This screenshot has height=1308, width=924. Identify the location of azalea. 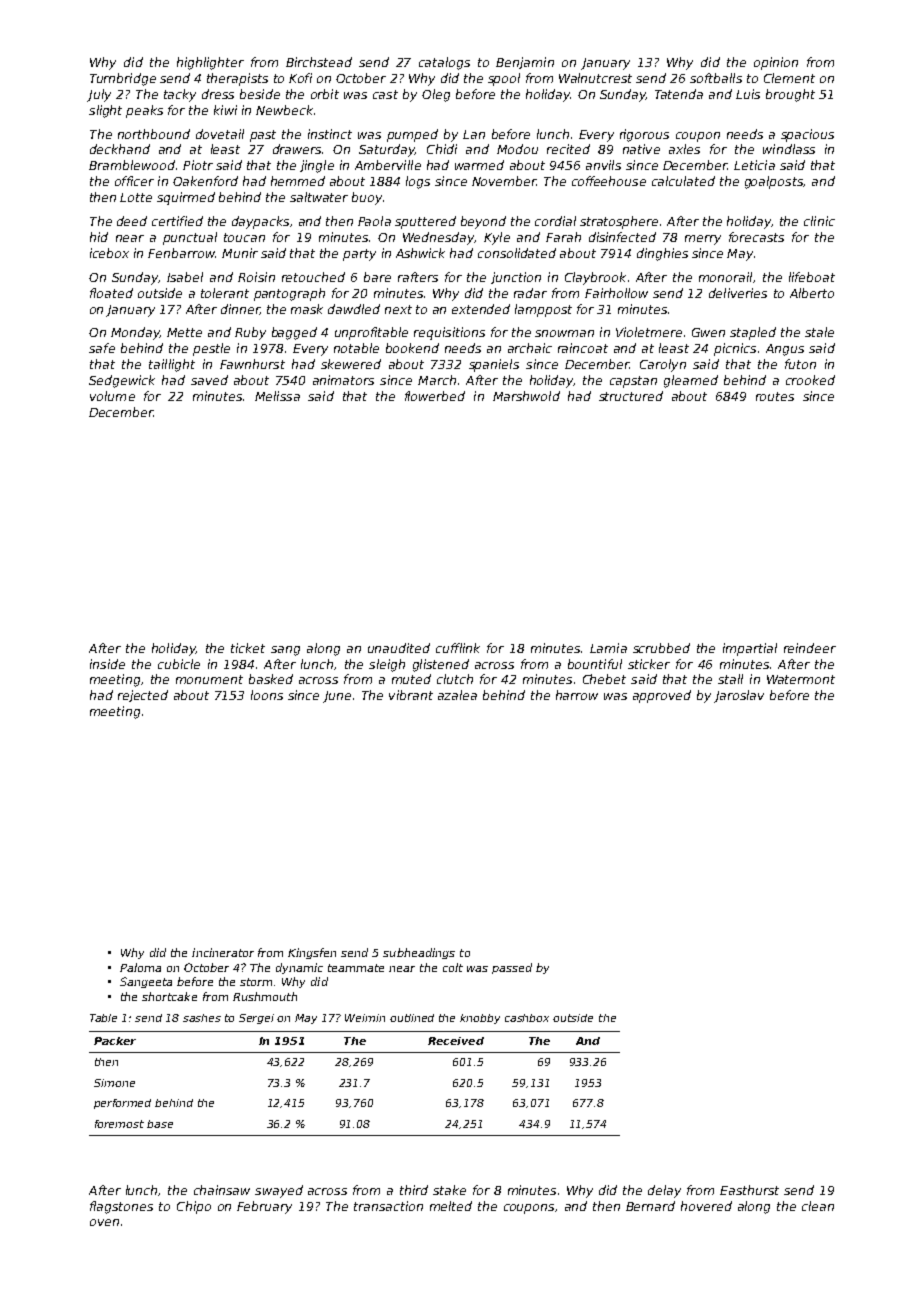
(457, 695).
